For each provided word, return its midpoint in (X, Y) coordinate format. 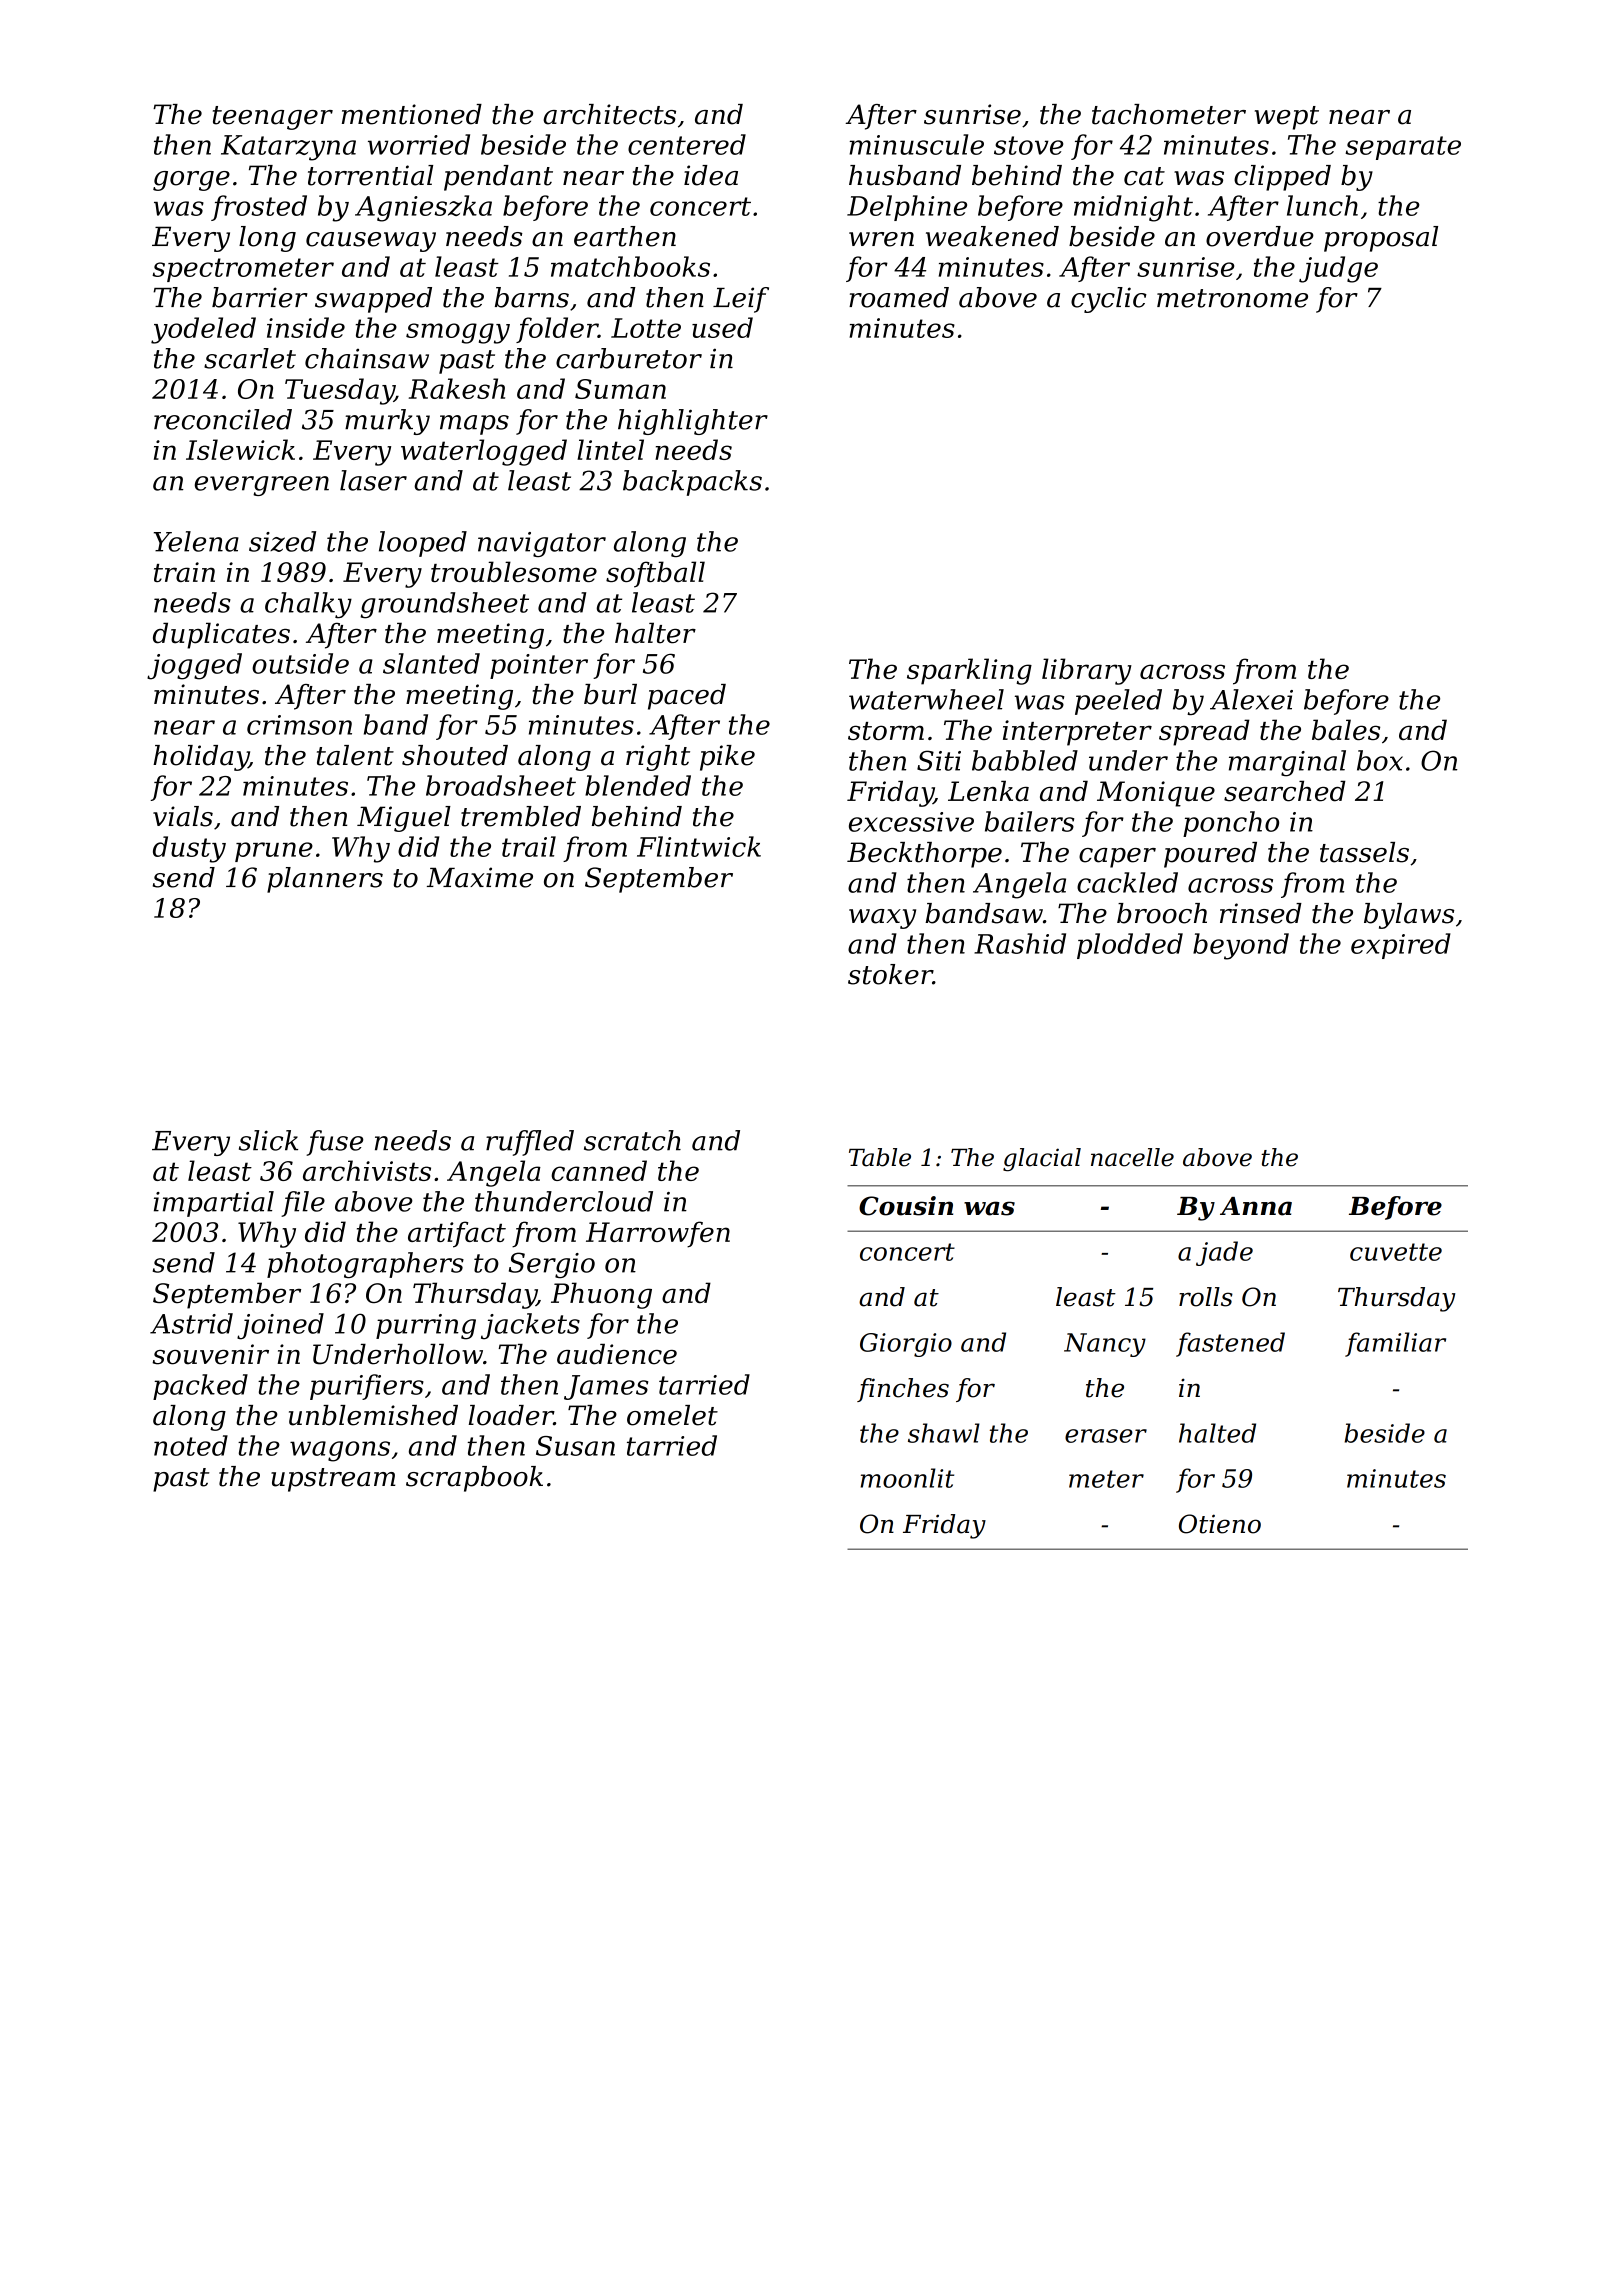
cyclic (1109, 300)
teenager (273, 118)
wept (1287, 118)
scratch (632, 1140)
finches (903, 1390)
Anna (1256, 1206)
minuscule (916, 144)
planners (325, 880)
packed (200, 1387)
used (722, 327)
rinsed (1261, 913)
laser (373, 480)
